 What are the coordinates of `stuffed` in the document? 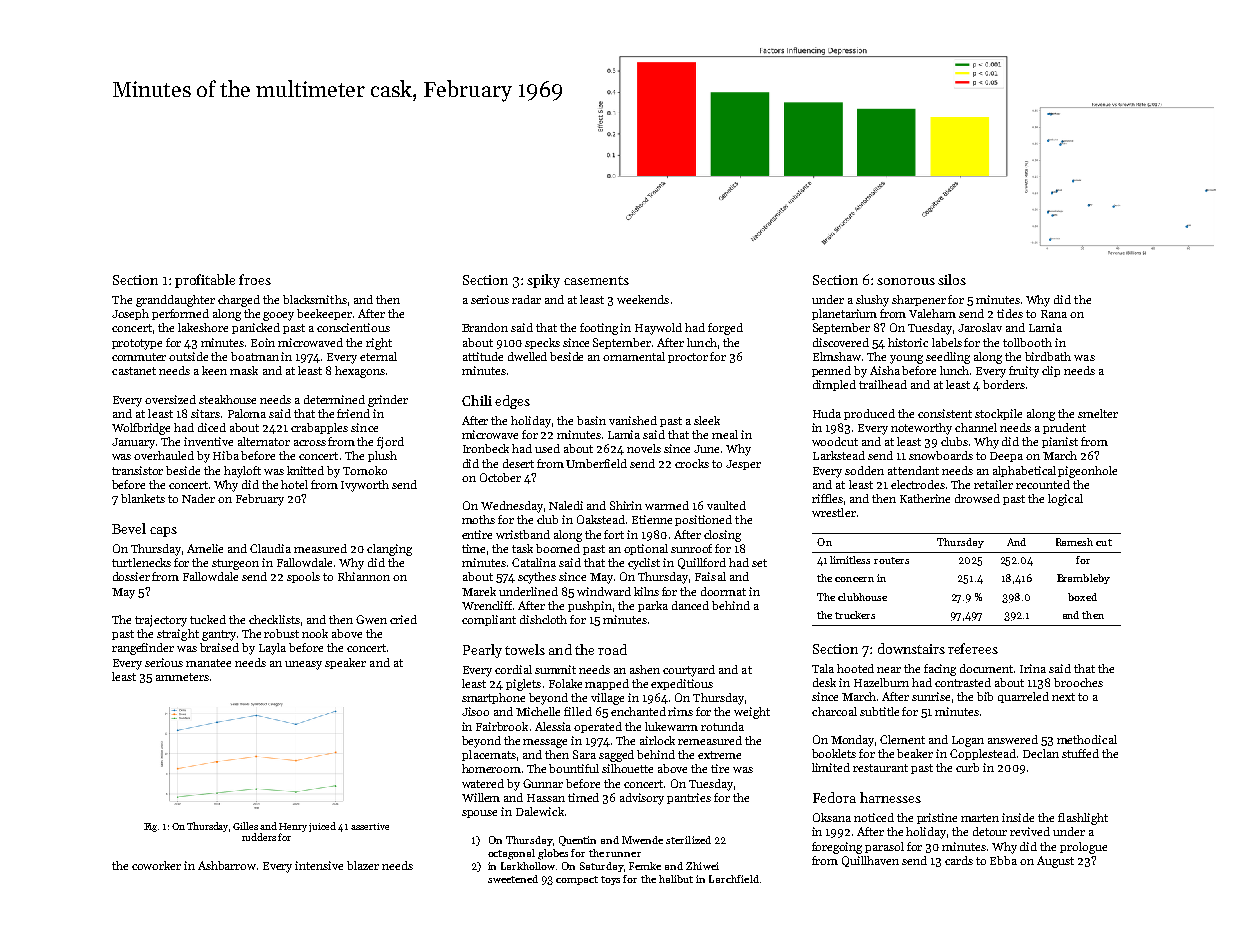 It's located at (1080, 753).
